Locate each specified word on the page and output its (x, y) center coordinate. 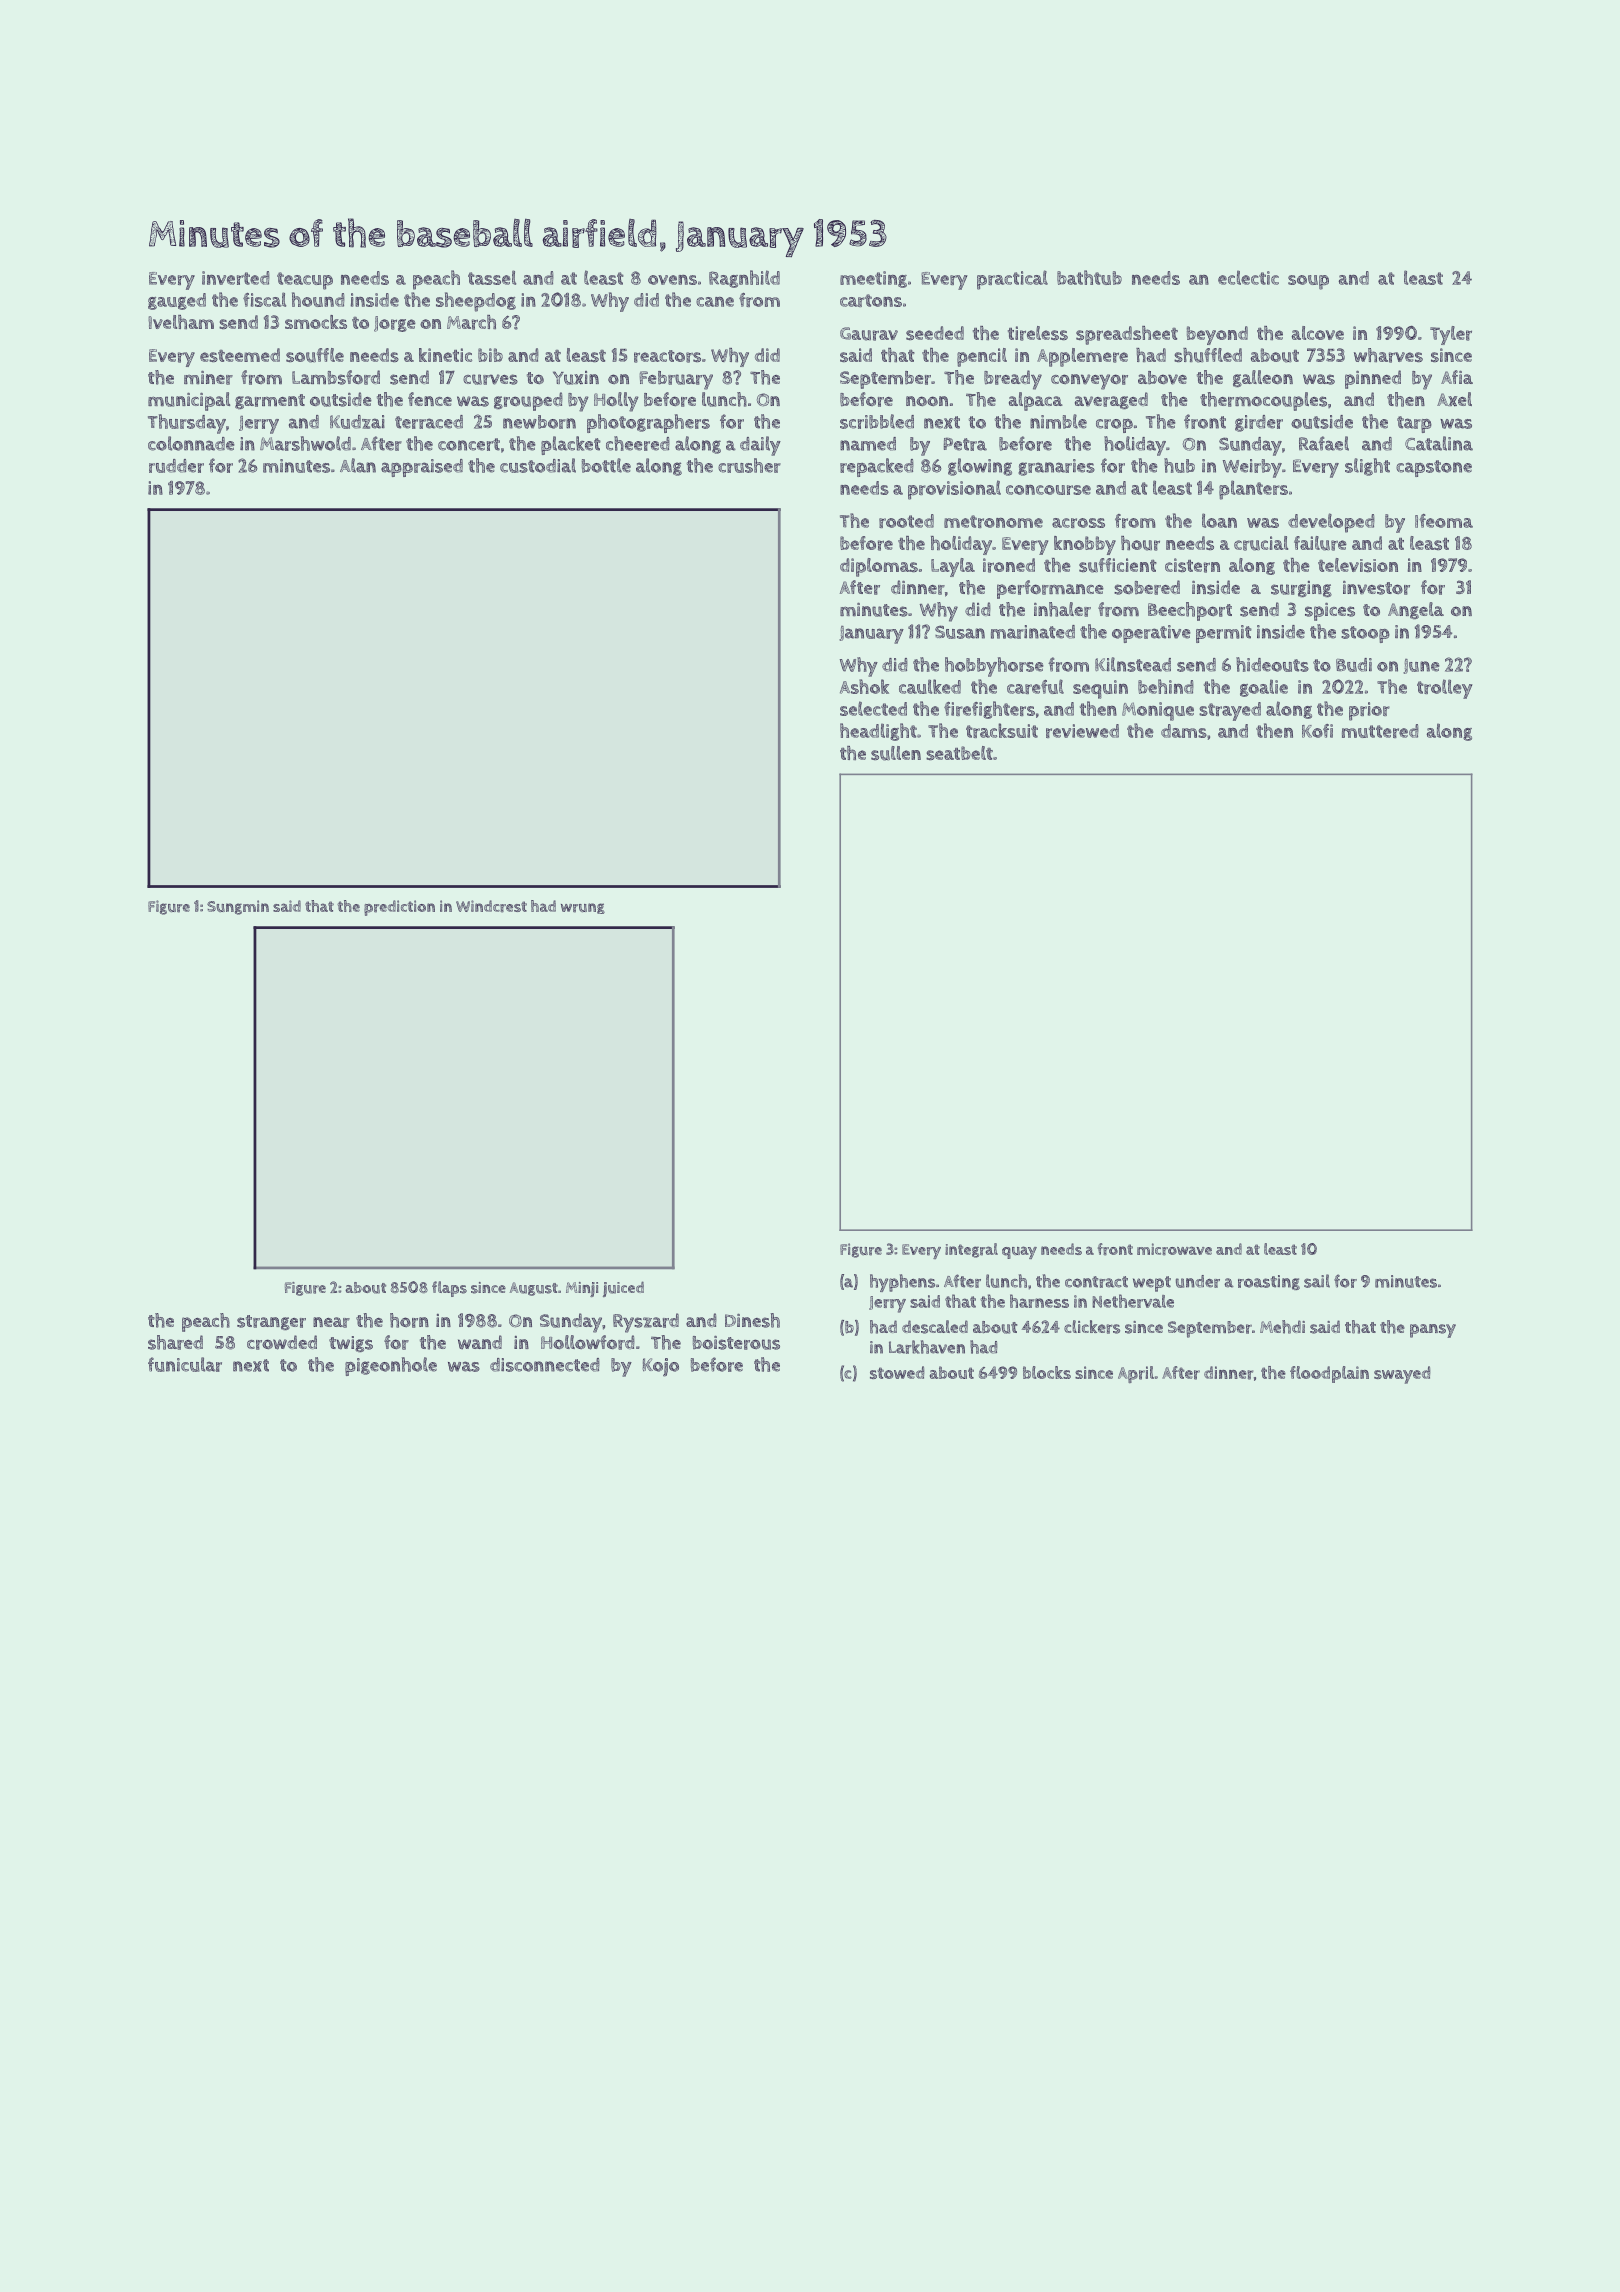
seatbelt (959, 753)
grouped (528, 401)
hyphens (902, 1283)
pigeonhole (391, 1366)
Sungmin (238, 907)
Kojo (660, 1367)
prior (1369, 711)
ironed (1009, 565)
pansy (1433, 1331)
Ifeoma (1444, 521)
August (534, 1289)
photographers (648, 423)
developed (1331, 523)
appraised (422, 468)
